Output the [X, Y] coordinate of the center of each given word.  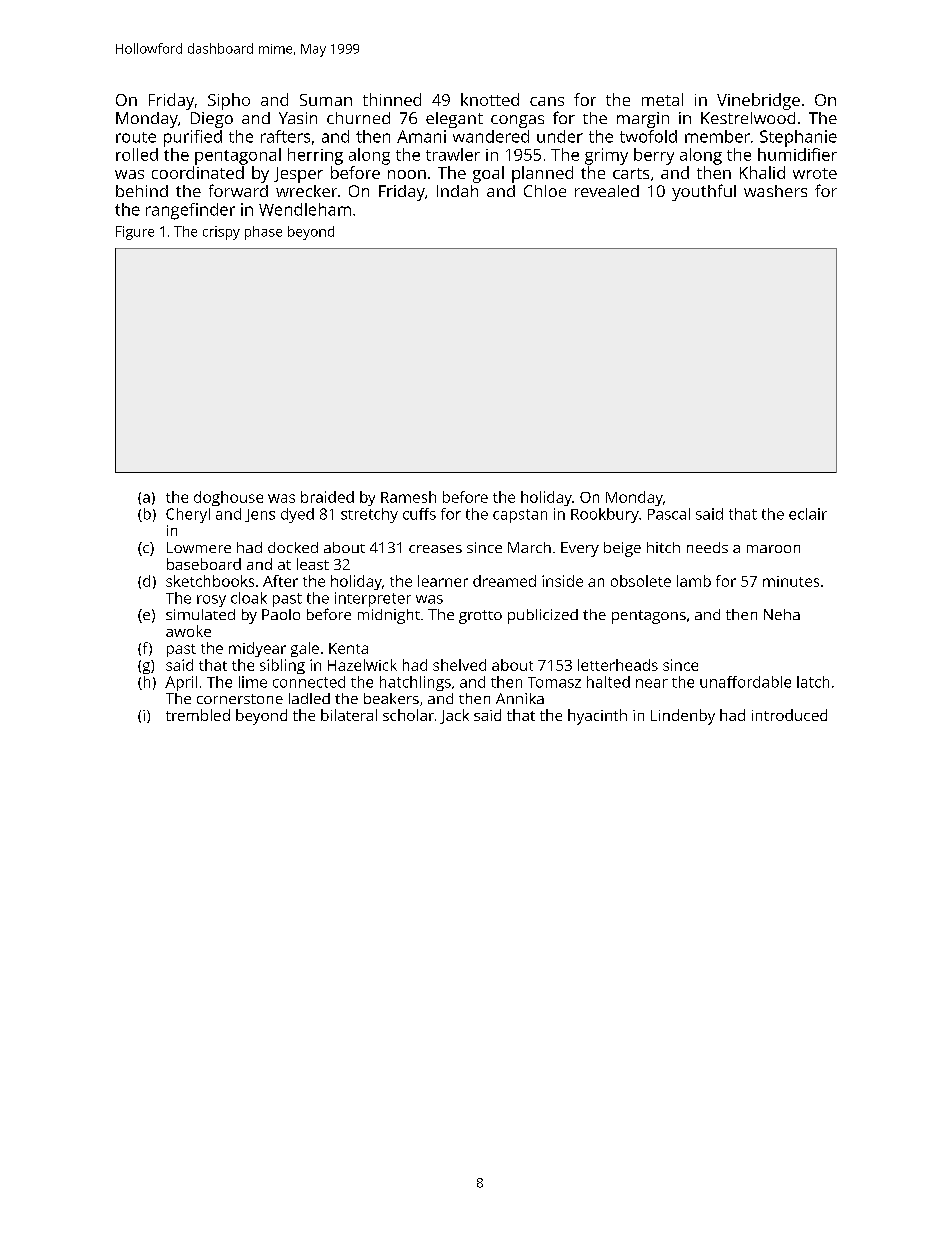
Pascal [669, 514]
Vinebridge [758, 101]
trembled [198, 715]
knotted [490, 99]
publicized [543, 616]
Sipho [229, 101]
